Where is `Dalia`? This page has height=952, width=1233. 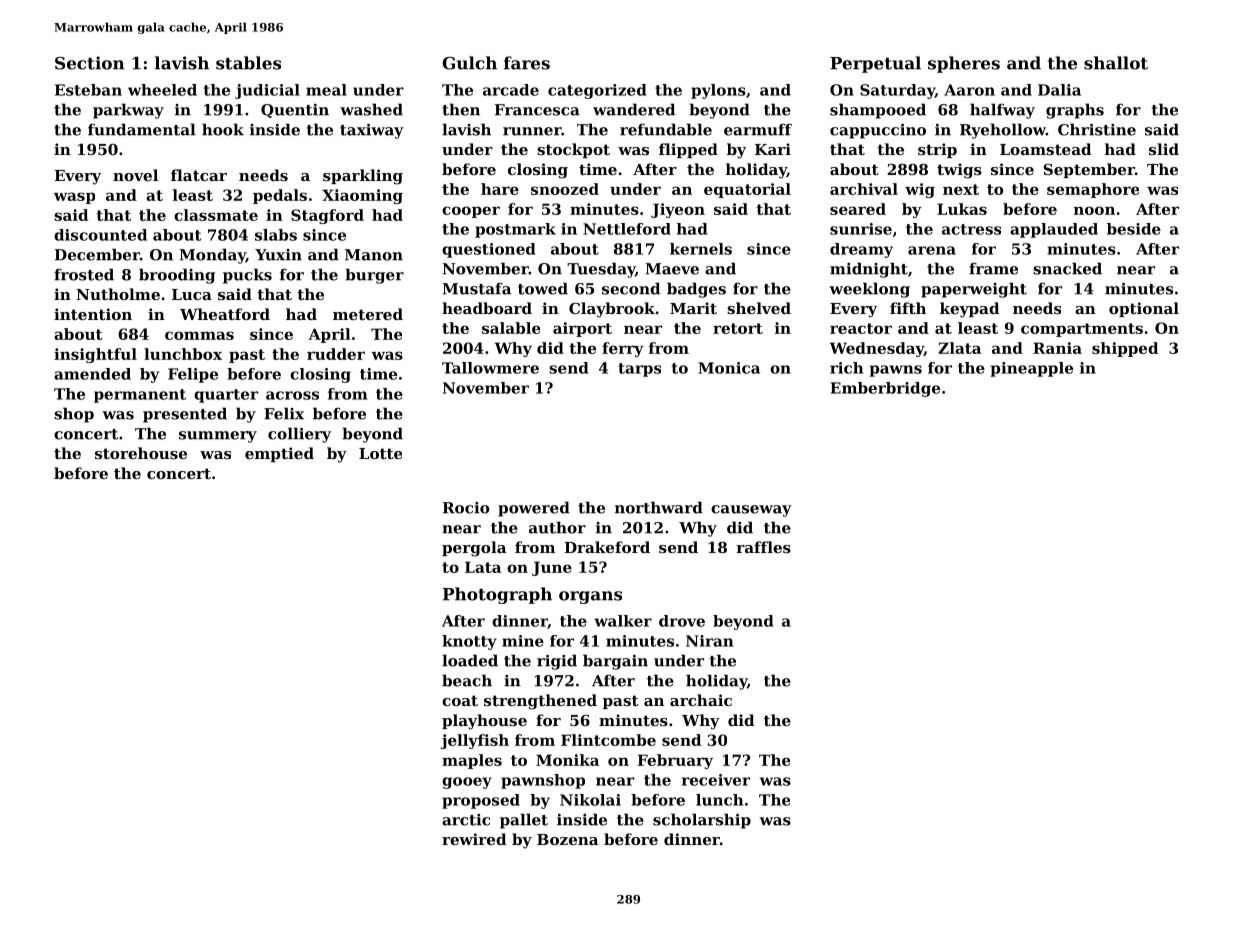
Dalia is located at coordinates (1059, 90).
